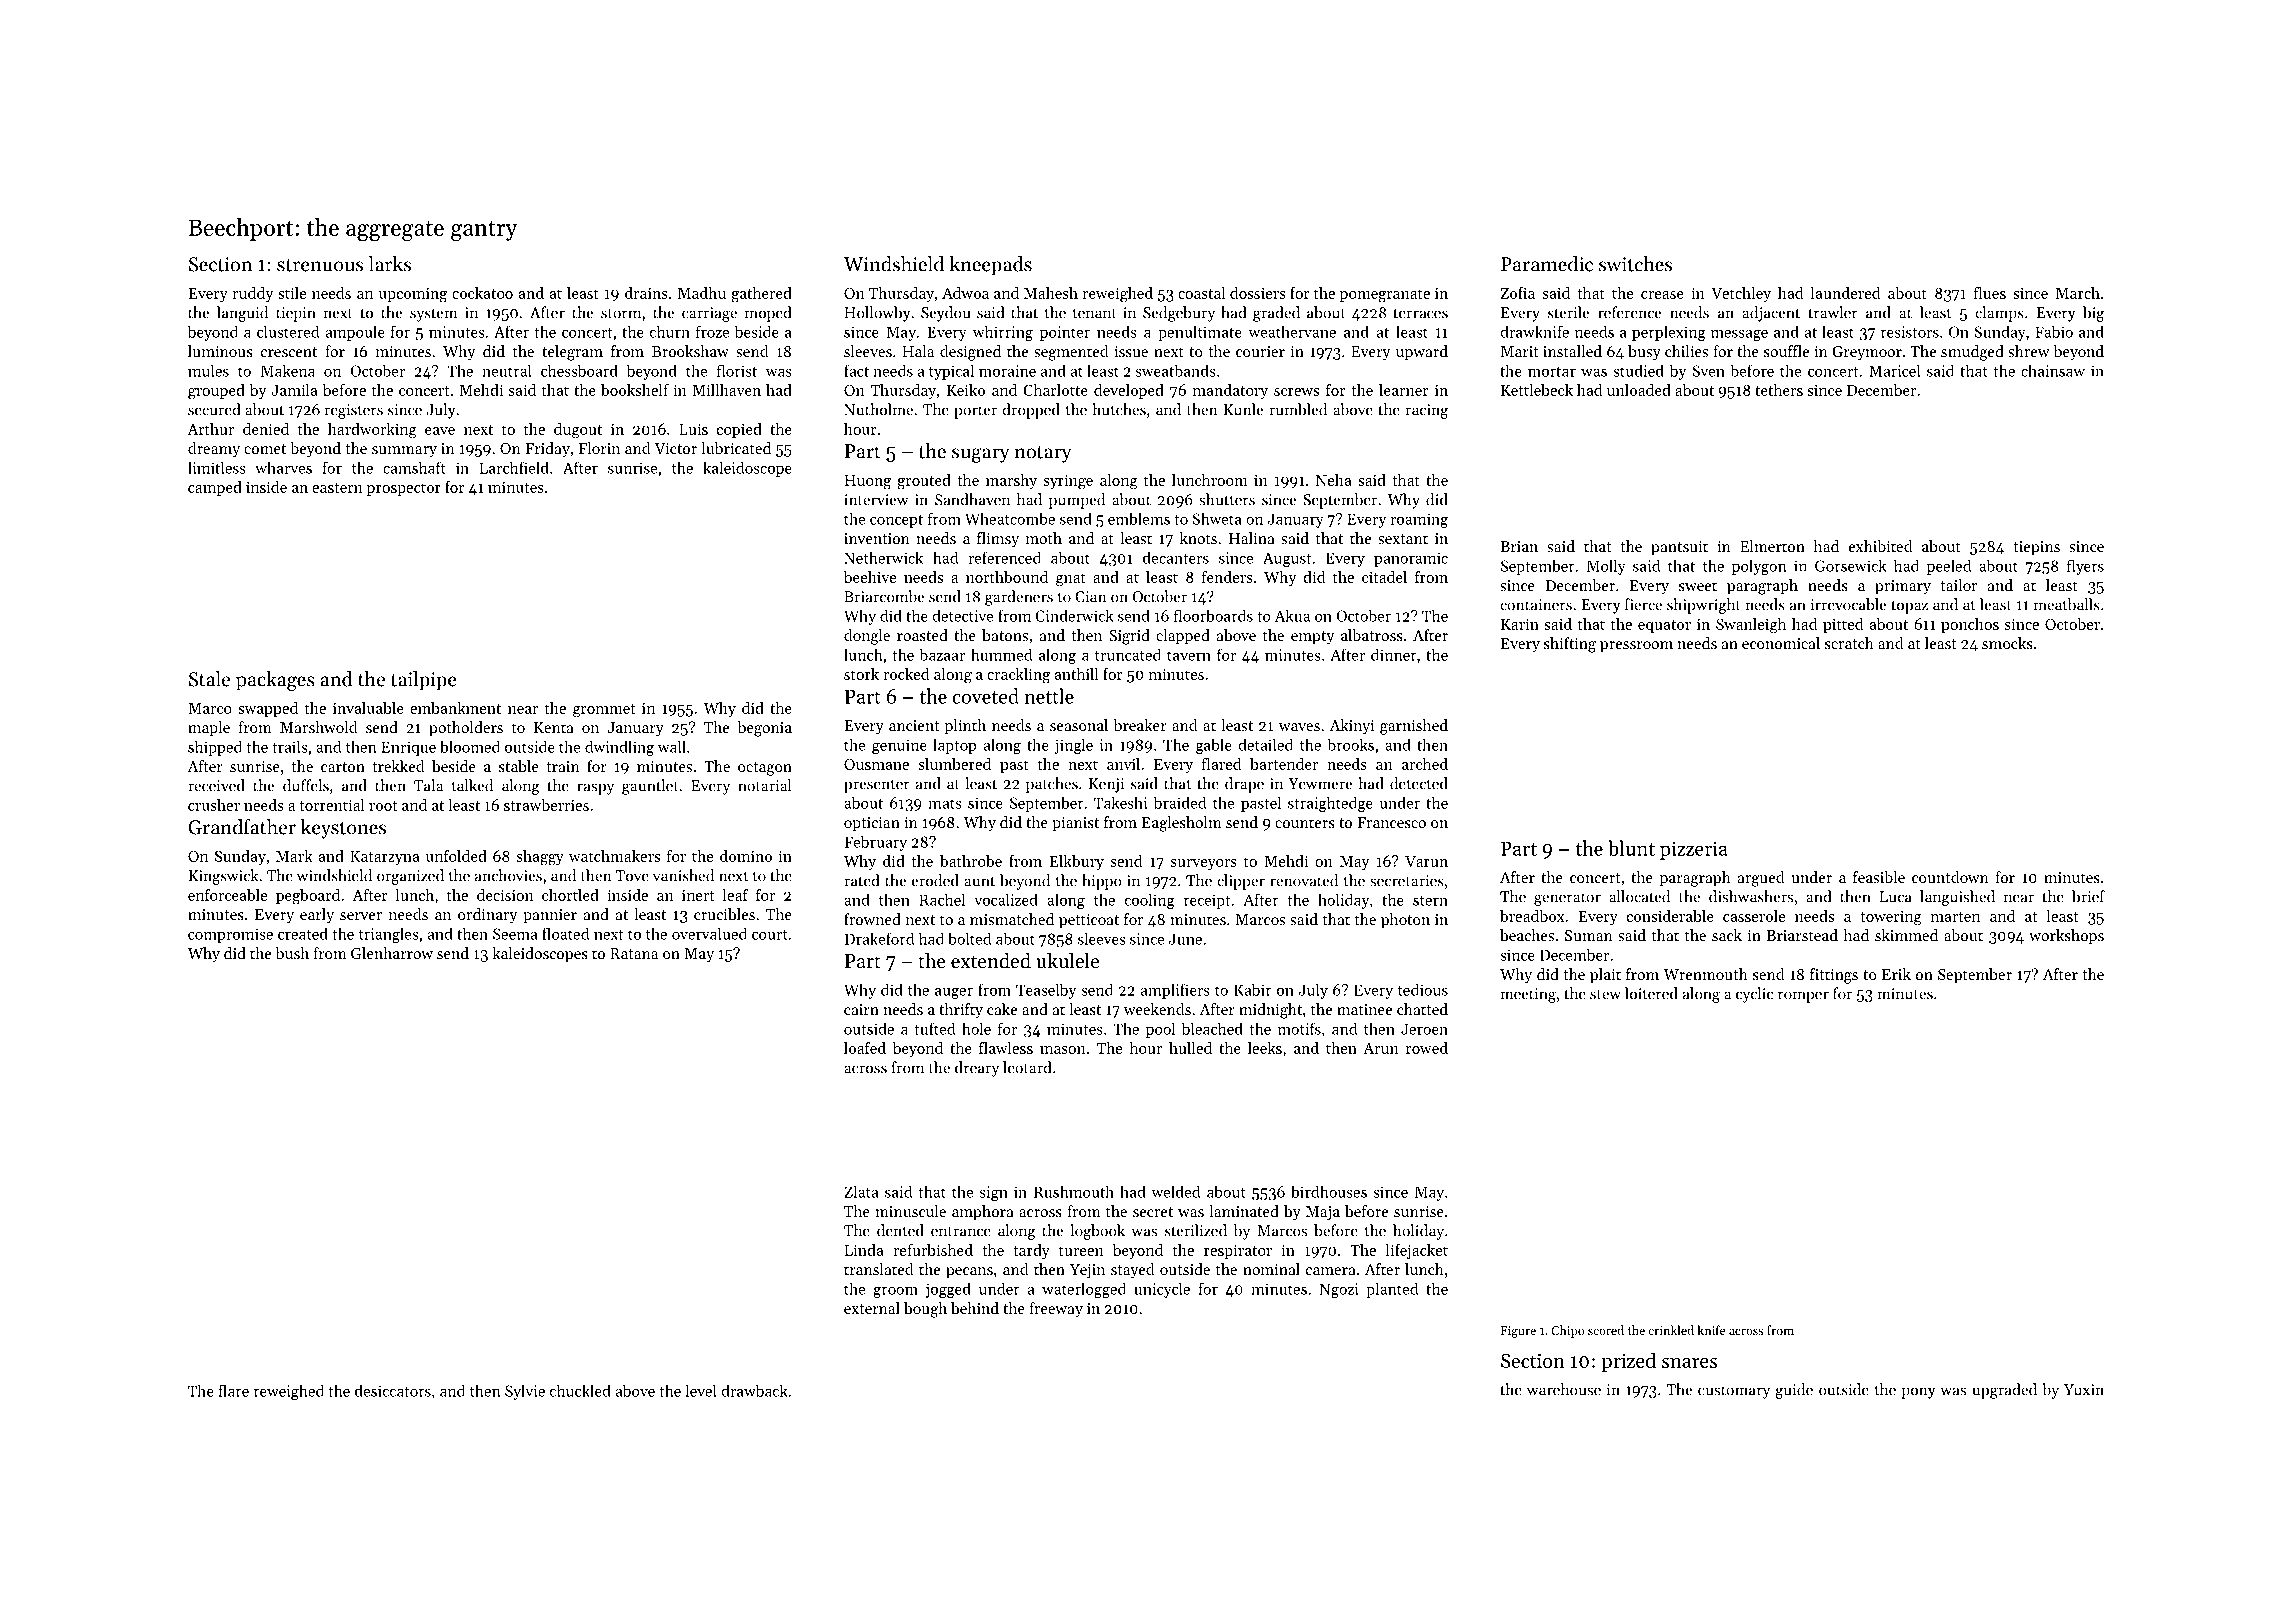 The height and width of the screenshot is (1620, 2292). Describe the element at coordinates (1331, 1271) in the screenshot. I see `camera` at that location.
